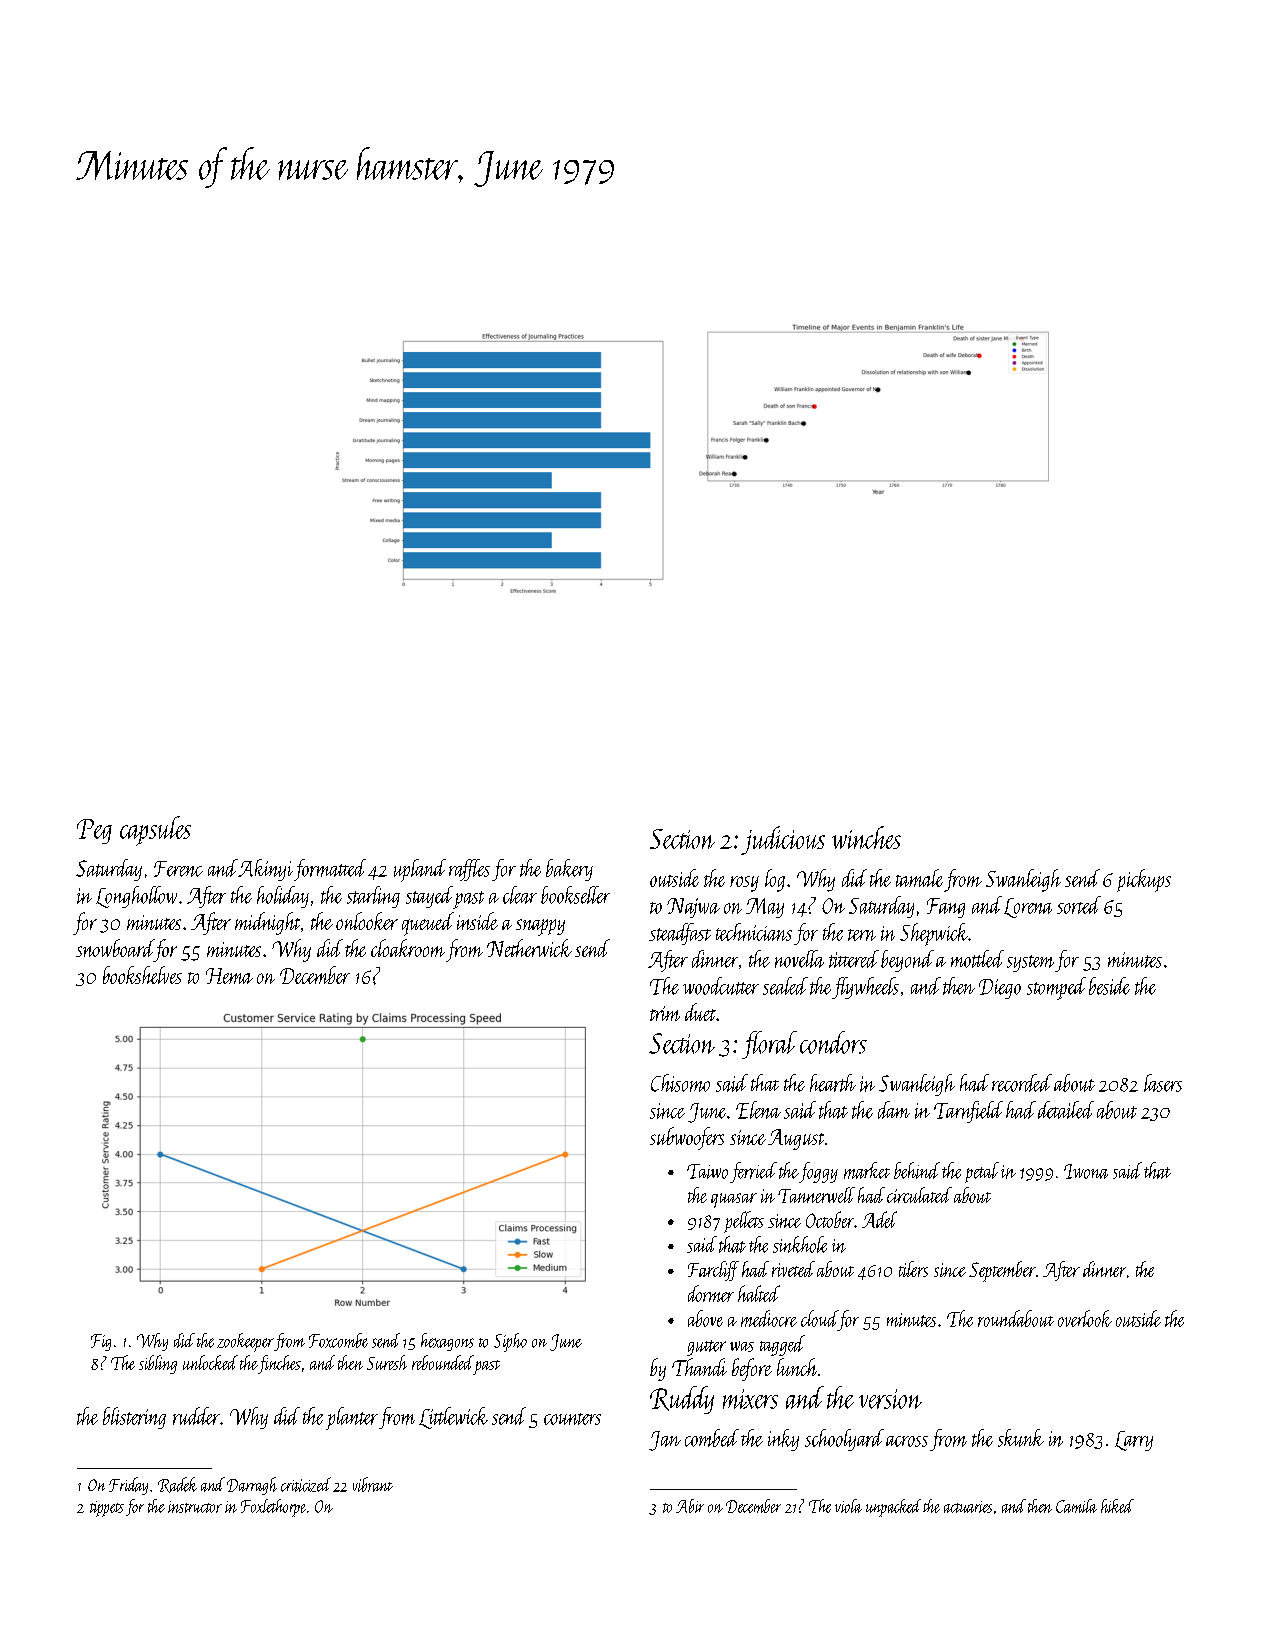 This document has width=1263, height=1634. I want to click on overlook, so click(1085, 1318).
